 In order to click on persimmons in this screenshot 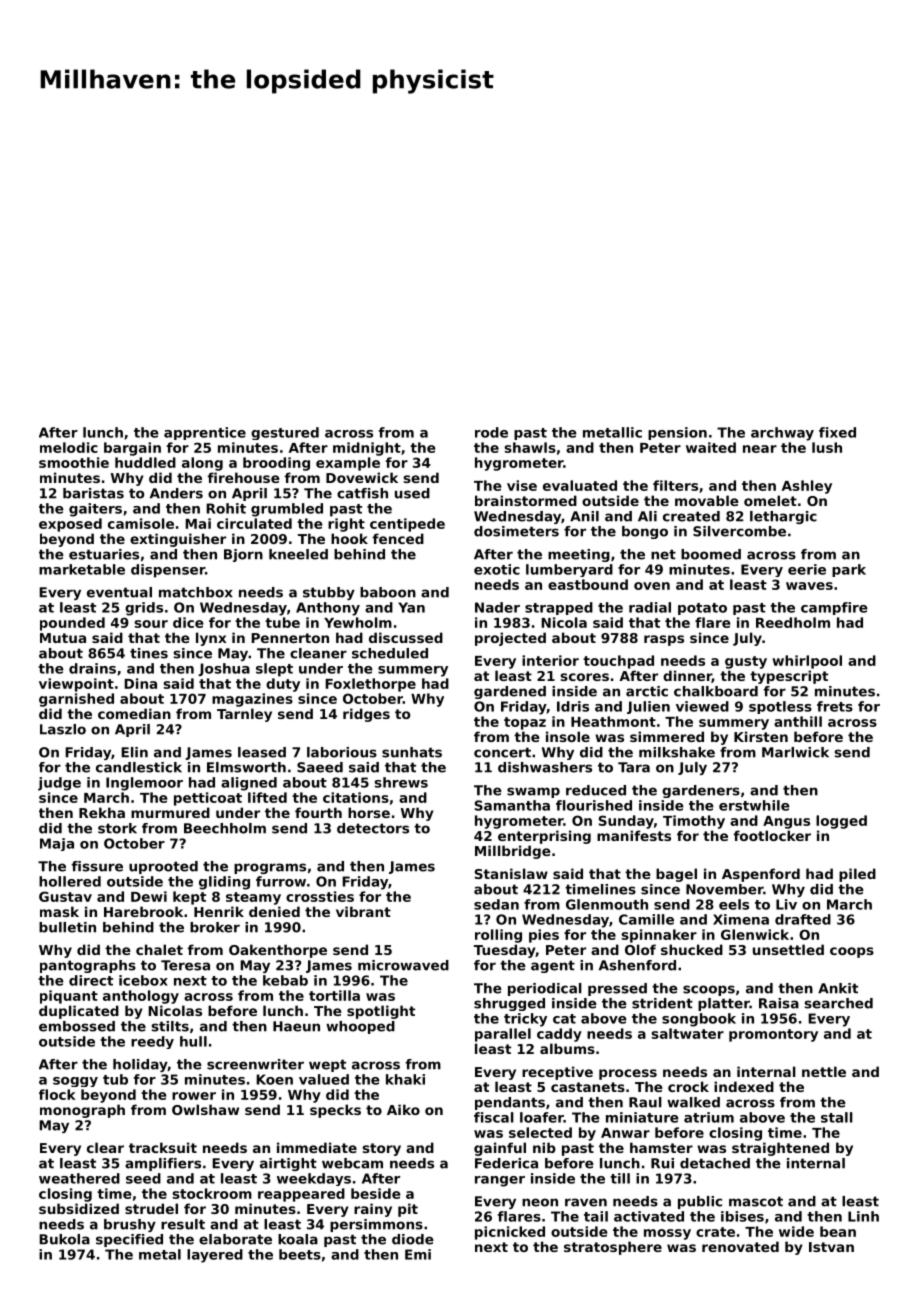, I will do `click(376, 1225)`.
